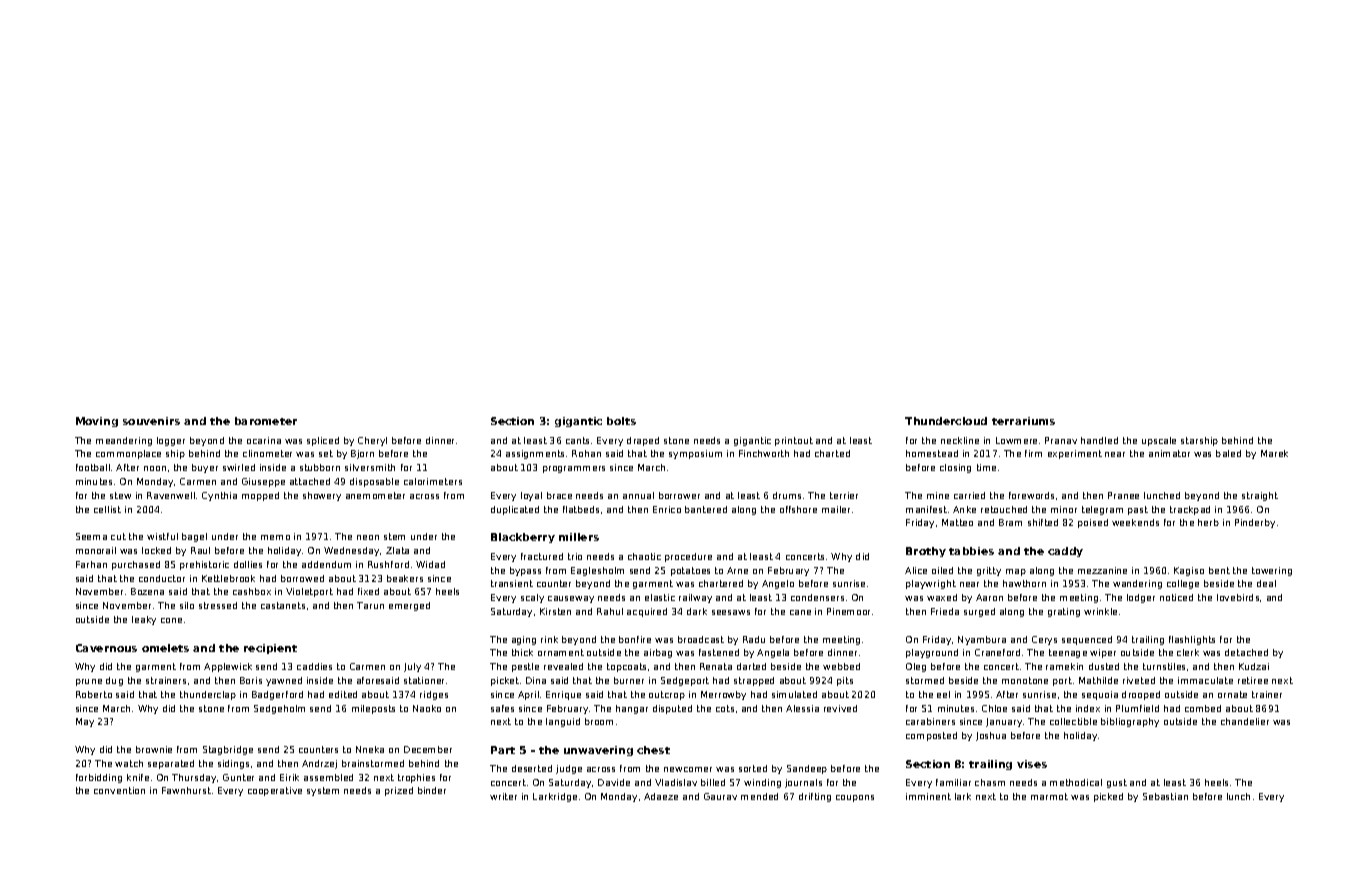  I want to click on watch, so click(129, 763).
